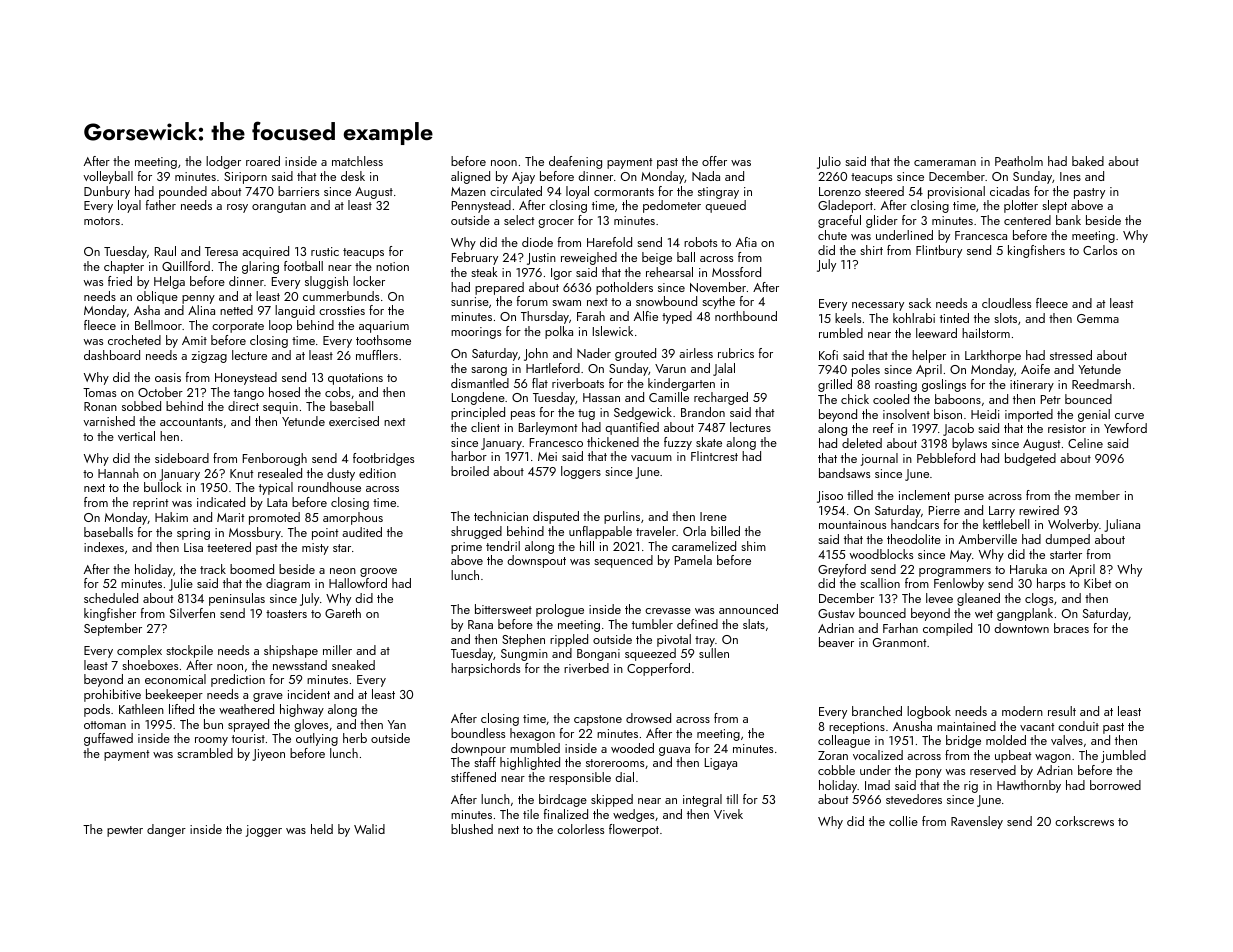 The height and width of the screenshot is (952, 1233). I want to click on Bellmoor, so click(158, 325).
